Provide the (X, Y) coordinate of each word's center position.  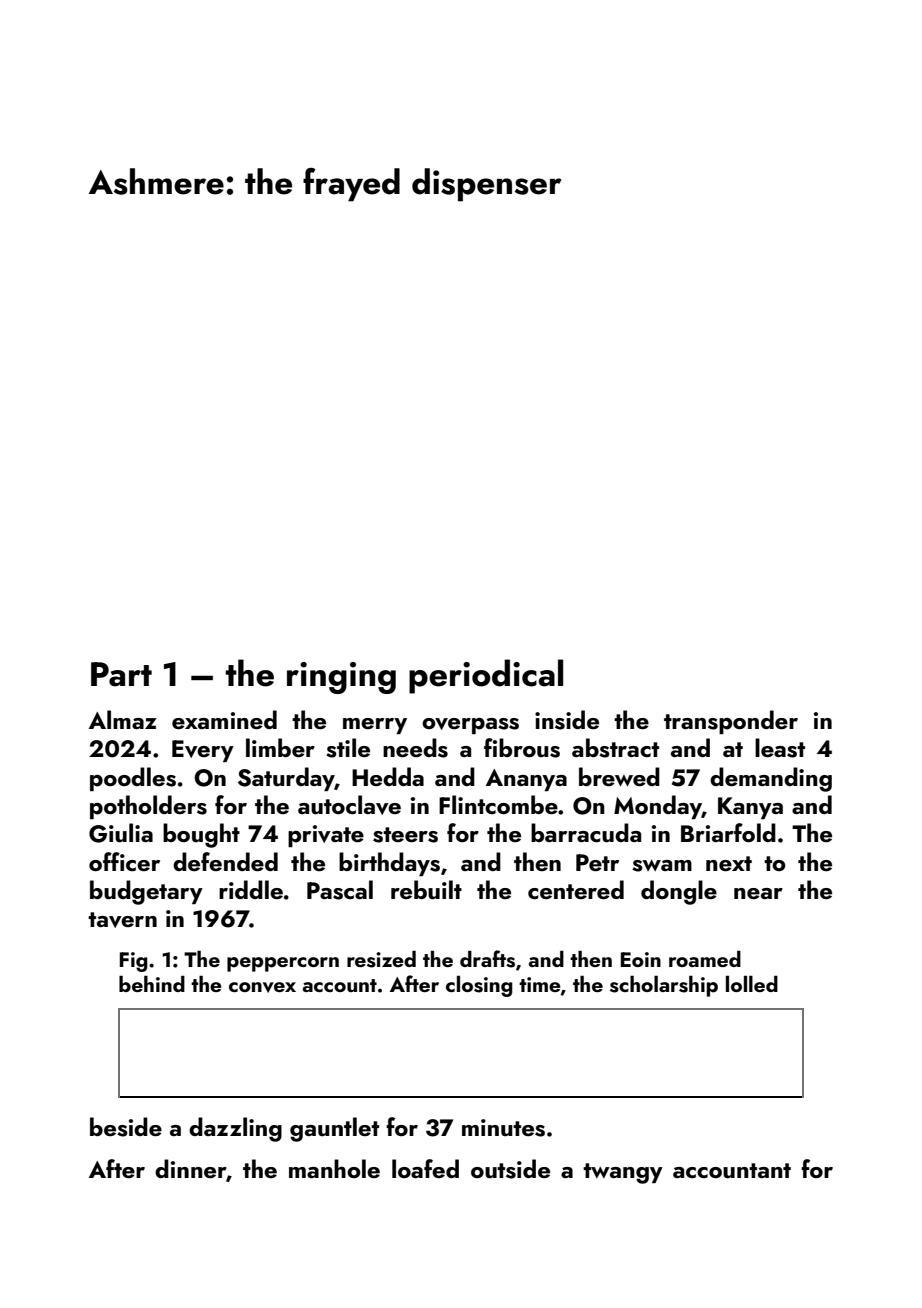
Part (121, 674)
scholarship (664, 986)
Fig (134, 962)
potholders (148, 807)
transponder (731, 722)
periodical (486, 676)
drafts (487, 959)
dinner (190, 1168)
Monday (658, 807)
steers (405, 835)
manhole (334, 1168)
